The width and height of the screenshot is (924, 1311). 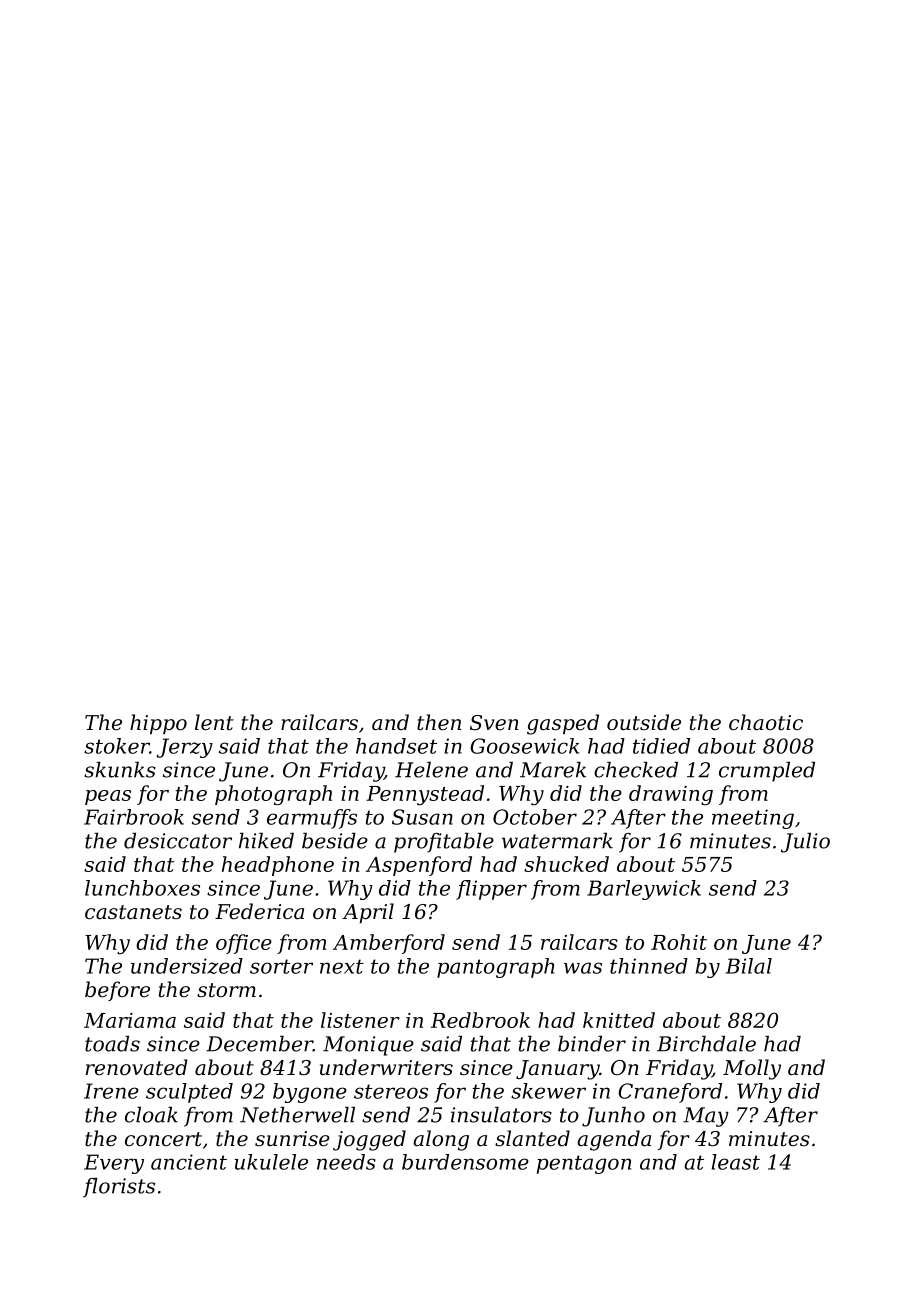 What do you see at coordinates (431, 770) in the screenshot?
I see `Helene` at bounding box center [431, 770].
